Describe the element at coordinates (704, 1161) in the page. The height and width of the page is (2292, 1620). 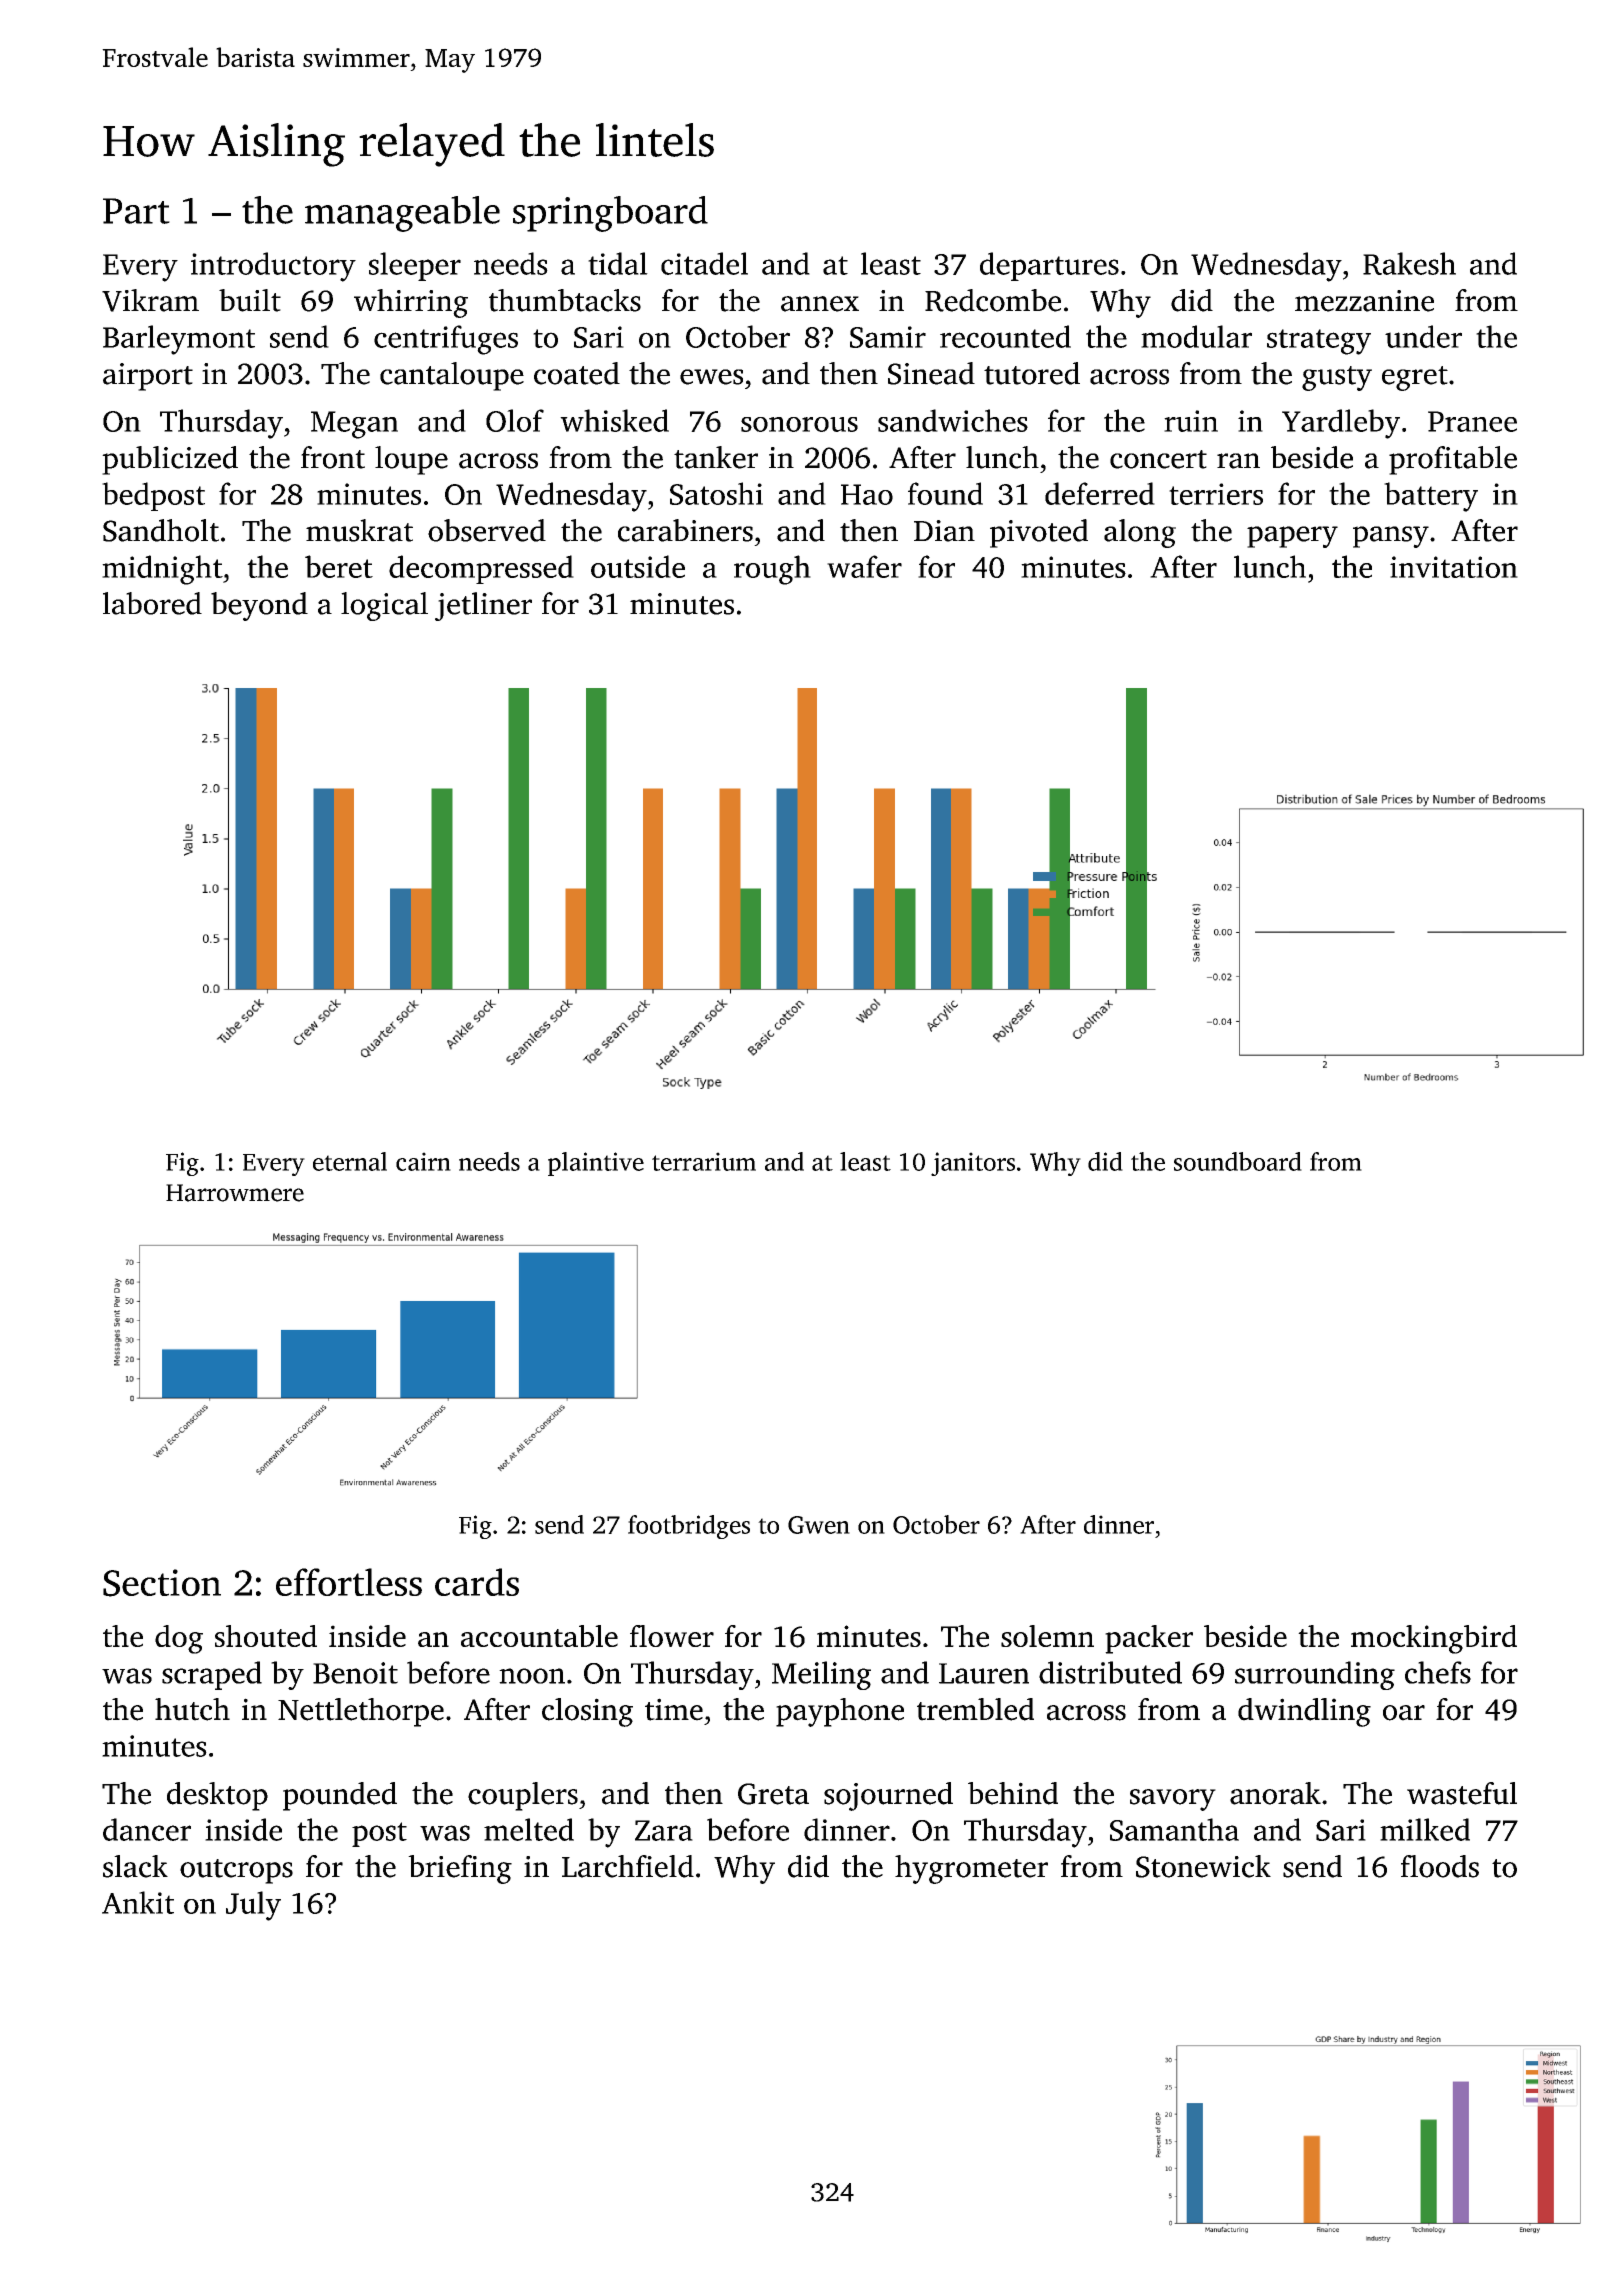
I see `terrarium` at that location.
